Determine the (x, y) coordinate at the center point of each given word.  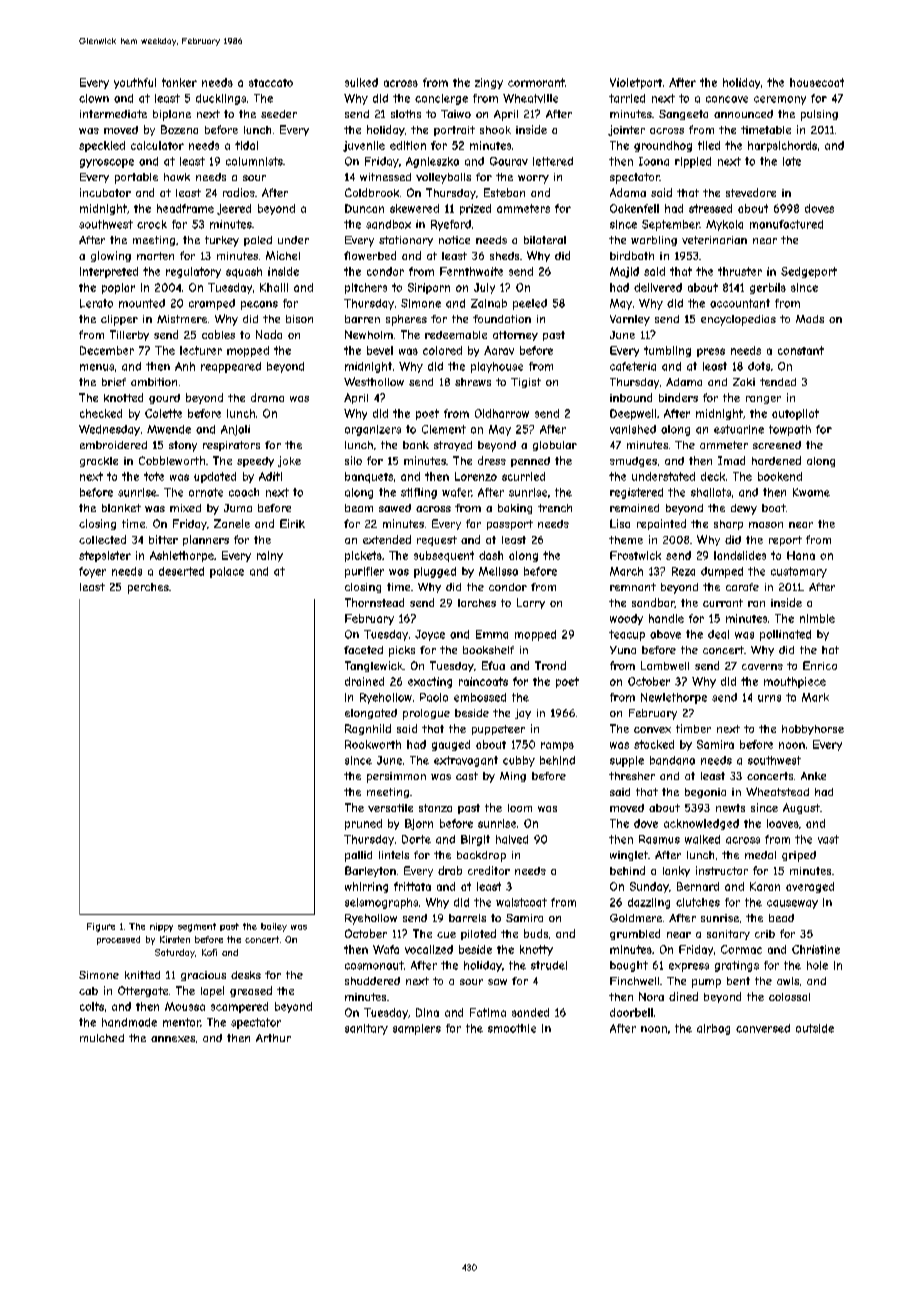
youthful (135, 83)
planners (206, 540)
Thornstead (374, 602)
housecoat (817, 82)
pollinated (785, 635)
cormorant (536, 82)
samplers (417, 1029)
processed (118, 940)
